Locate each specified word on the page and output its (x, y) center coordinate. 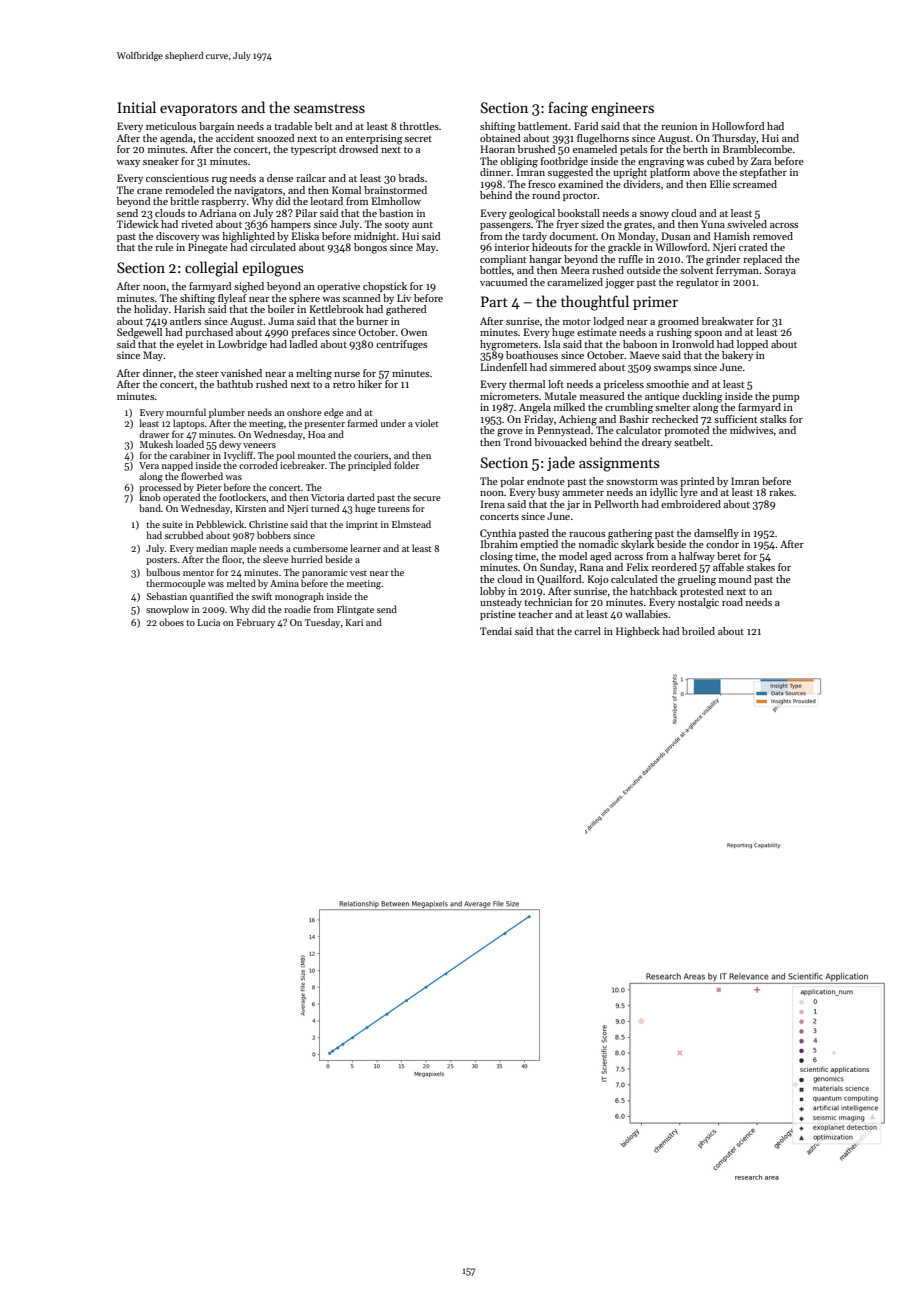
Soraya (780, 271)
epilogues (272, 269)
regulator (697, 283)
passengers (505, 227)
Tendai (496, 631)
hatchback (653, 591)
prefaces (310, 333)
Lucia (208, 622)
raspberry (224, 202)
